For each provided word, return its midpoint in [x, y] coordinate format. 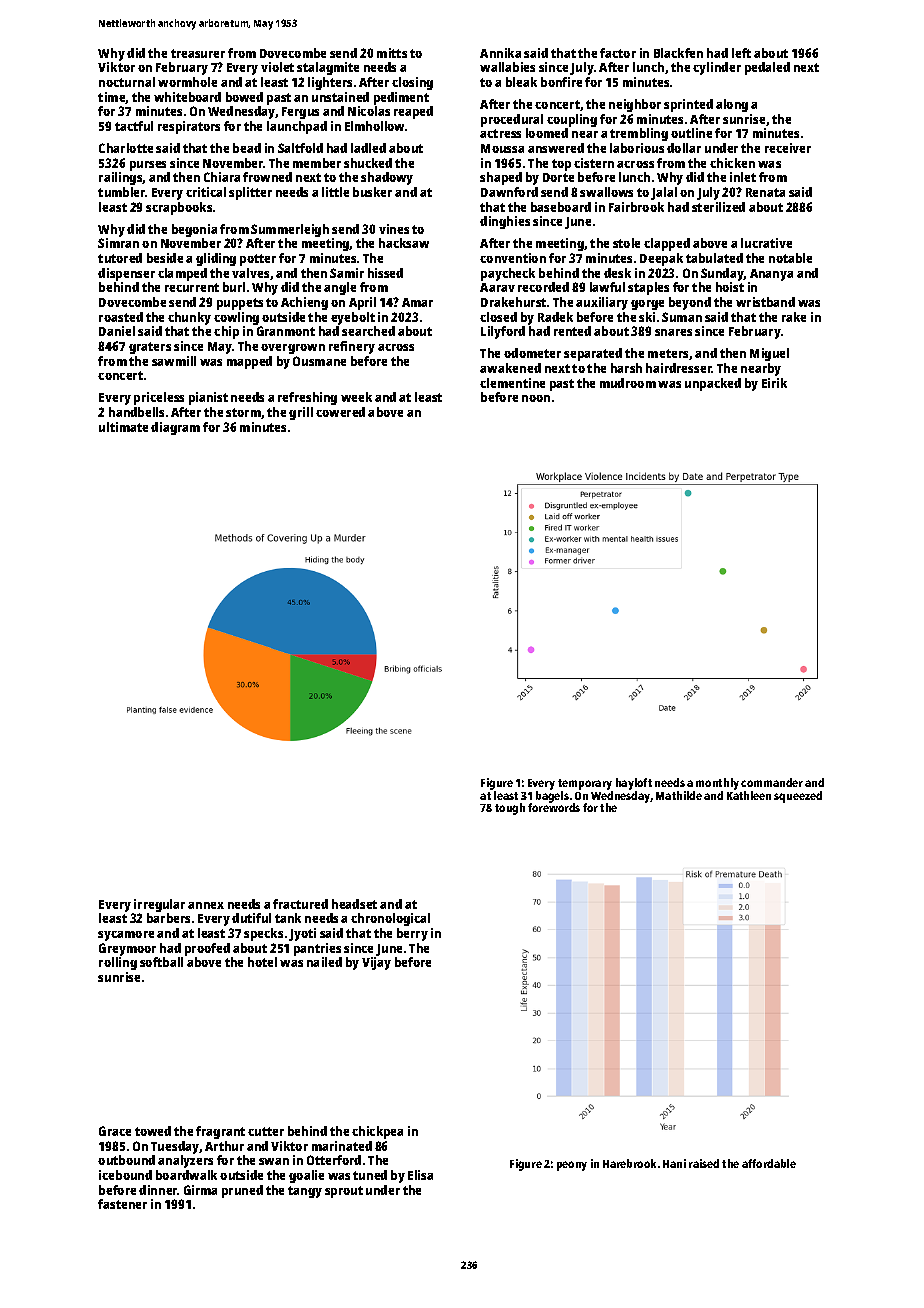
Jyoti [302, 934]
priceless [159, 398]
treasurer [198, 53]
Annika [500, 53]
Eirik [774, 383]
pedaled [767, 68]
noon [536, 398]
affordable [769, 1163]
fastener [122, 1204]
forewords [554, 807]
